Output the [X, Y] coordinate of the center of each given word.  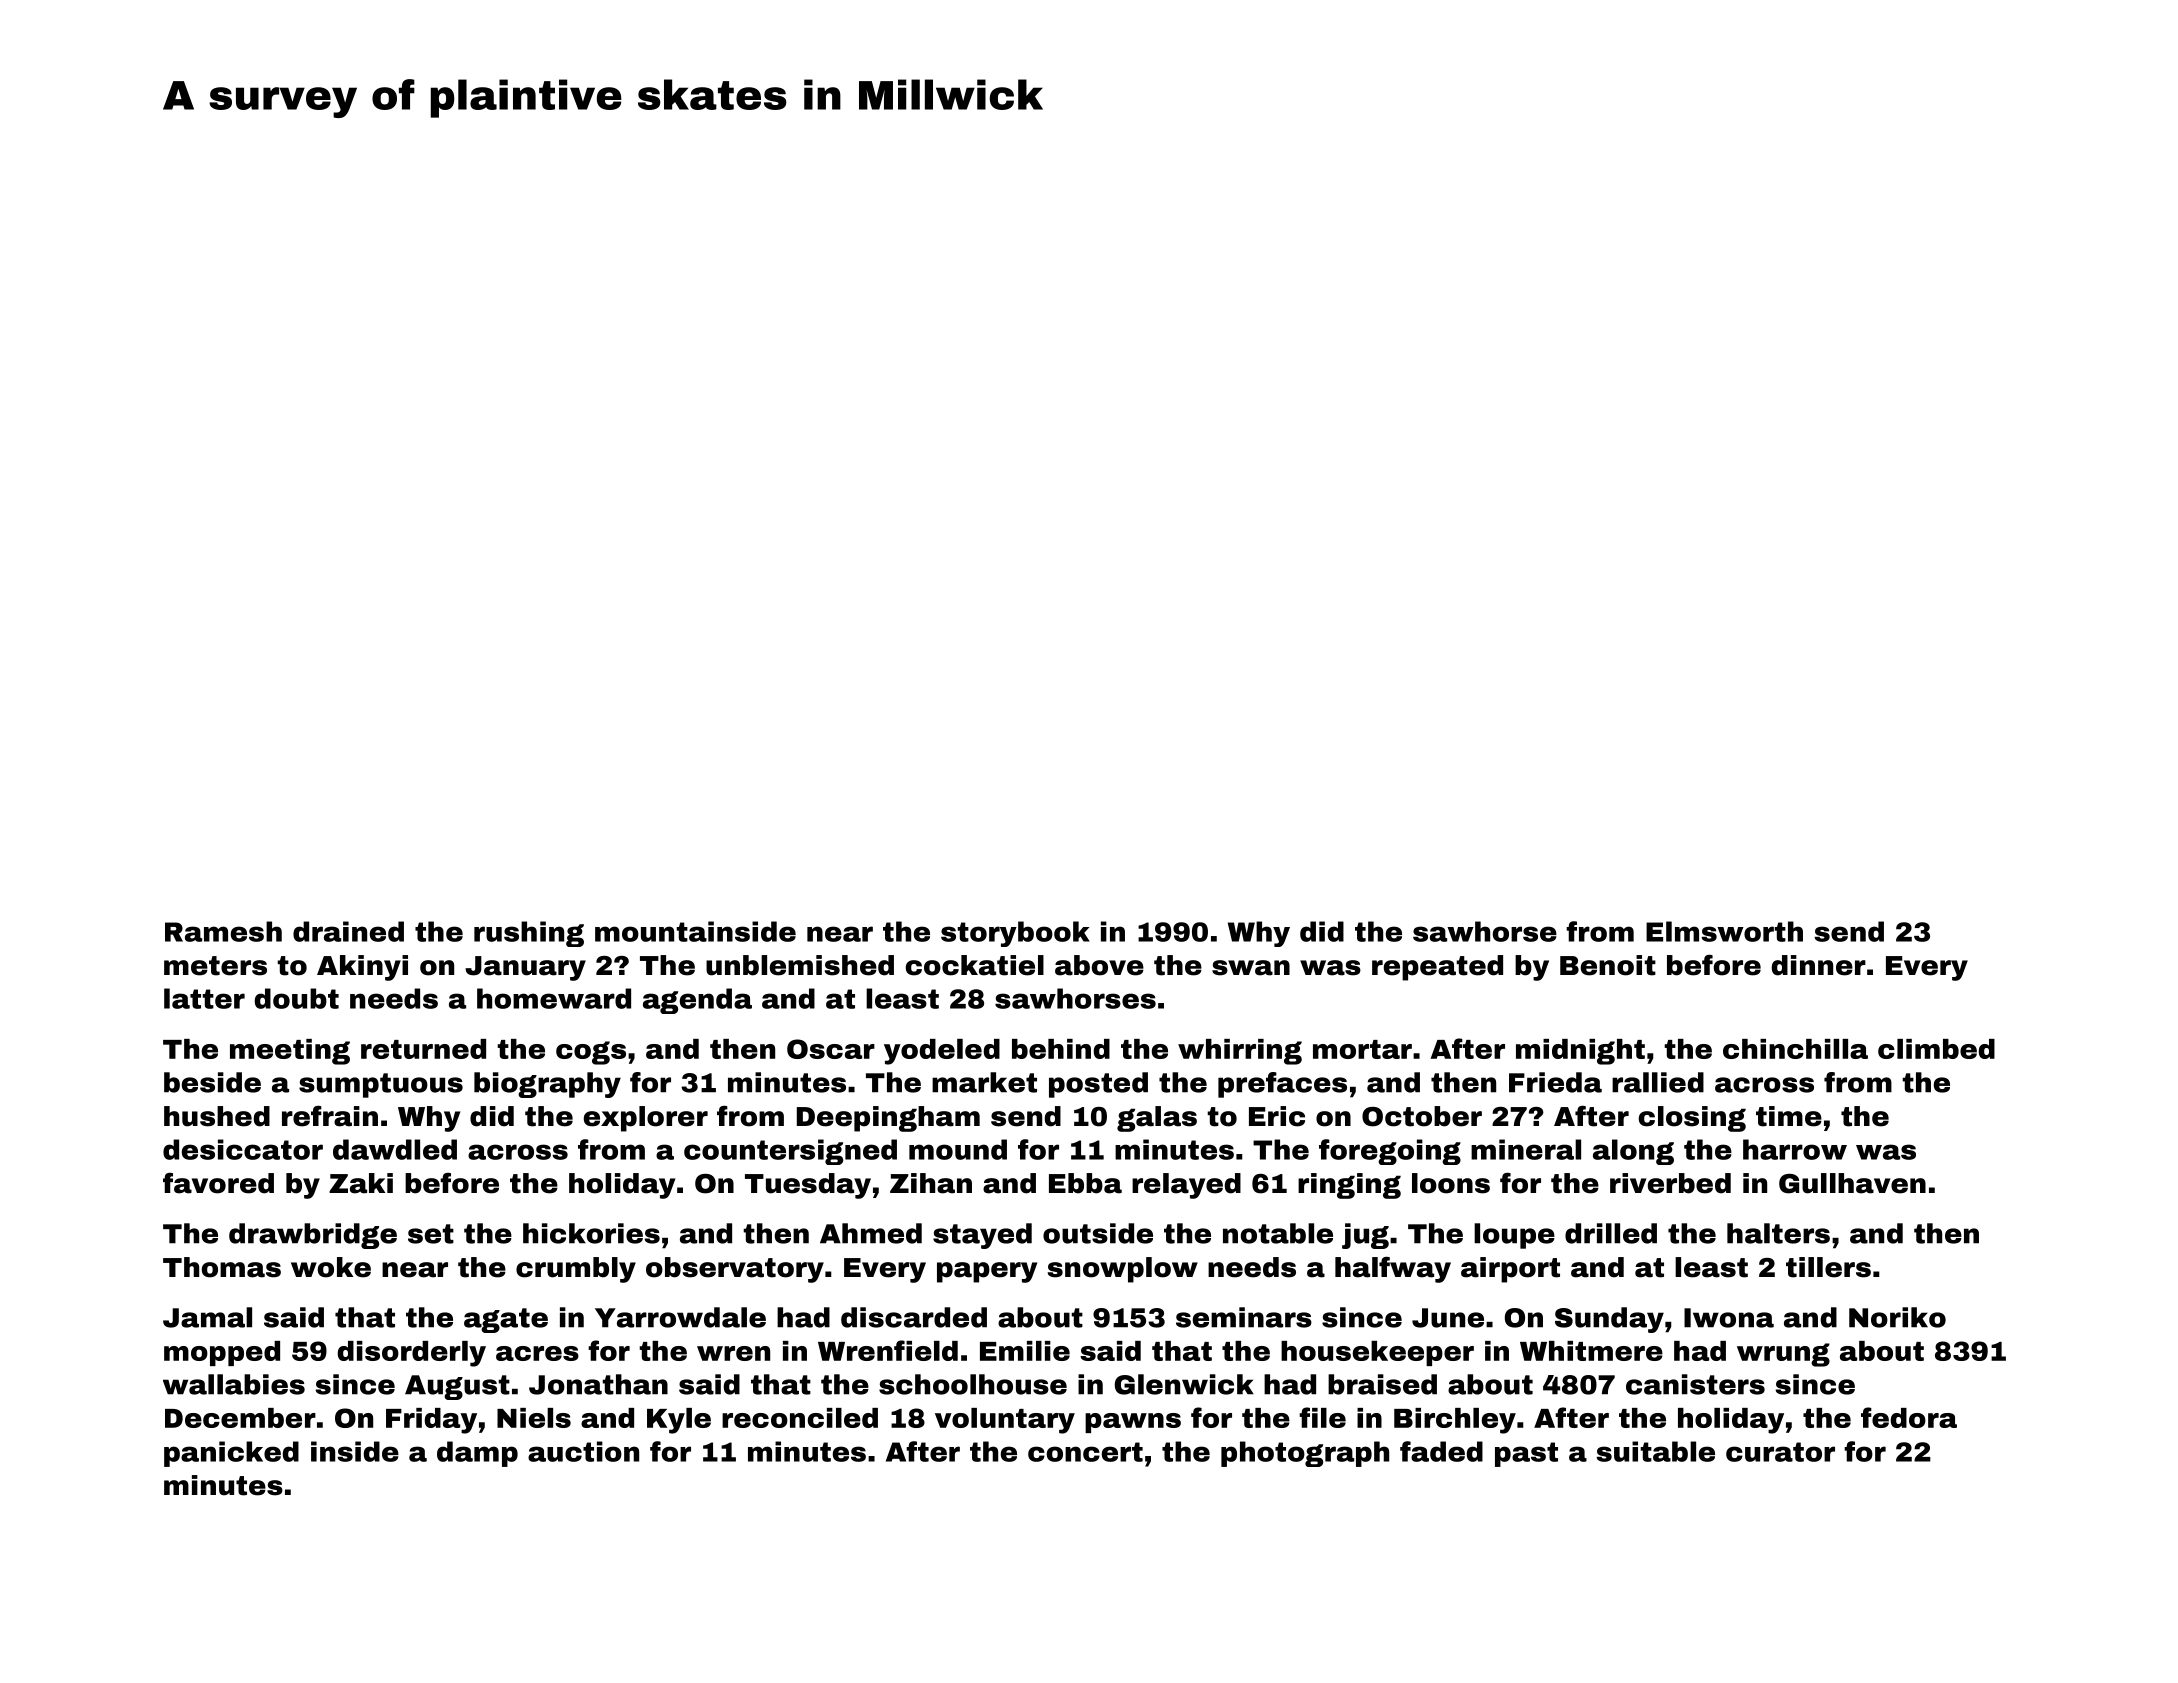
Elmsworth [1724, 931]
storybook [1015, 934]
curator [1780, 1452]
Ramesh [223, 931]
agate [506, 1320]
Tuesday [808, 1186]
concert [1085, 1452]
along [1633, 1152]
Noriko [1897, 1317]
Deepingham [888, 1119]
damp [477, 1454]
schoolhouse [973, 1384]
